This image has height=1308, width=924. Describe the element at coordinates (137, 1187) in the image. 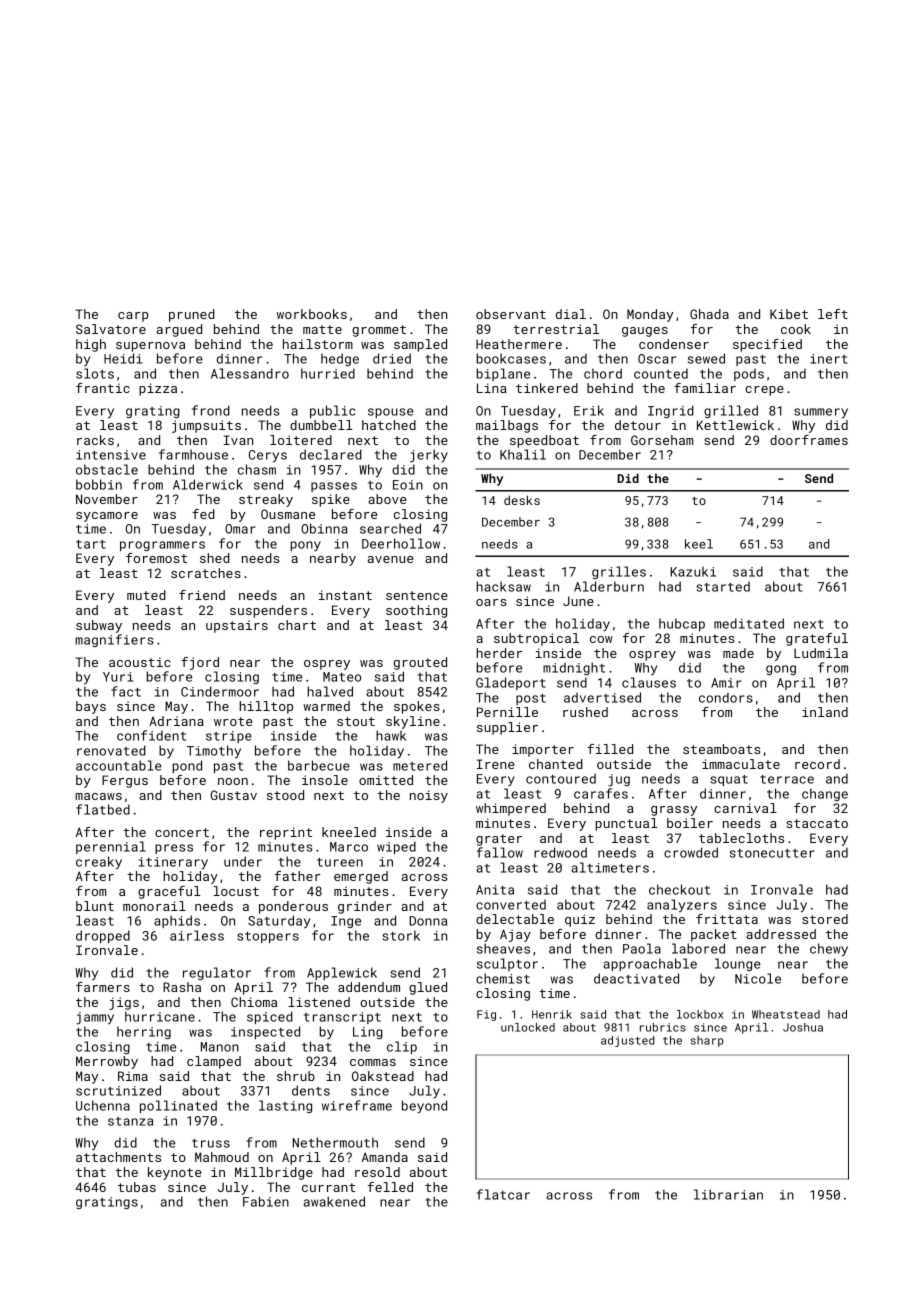

I see `tubas` at that location.
